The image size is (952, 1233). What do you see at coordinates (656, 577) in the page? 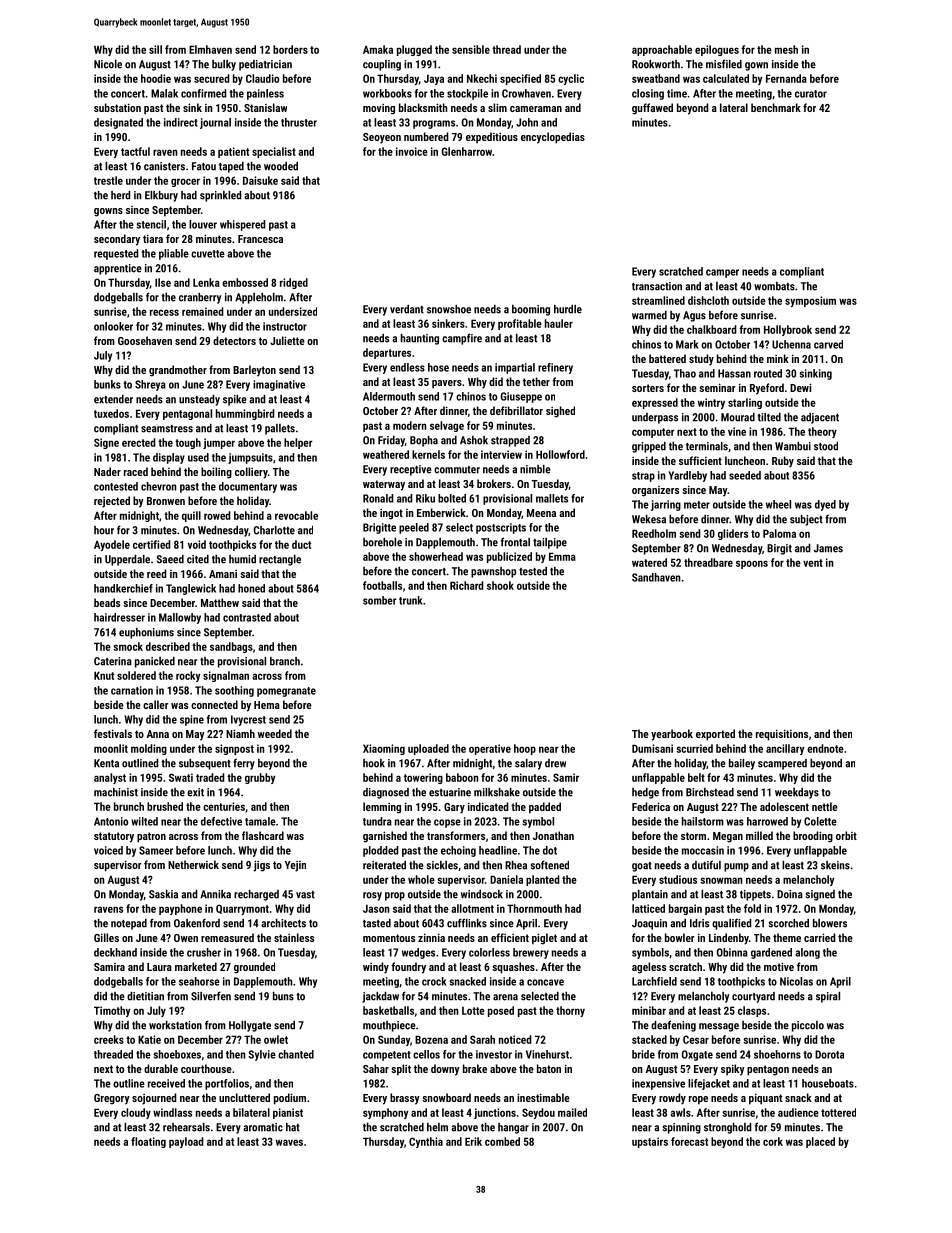
I see `Sandhaven` at bounding box center [656, 577].
